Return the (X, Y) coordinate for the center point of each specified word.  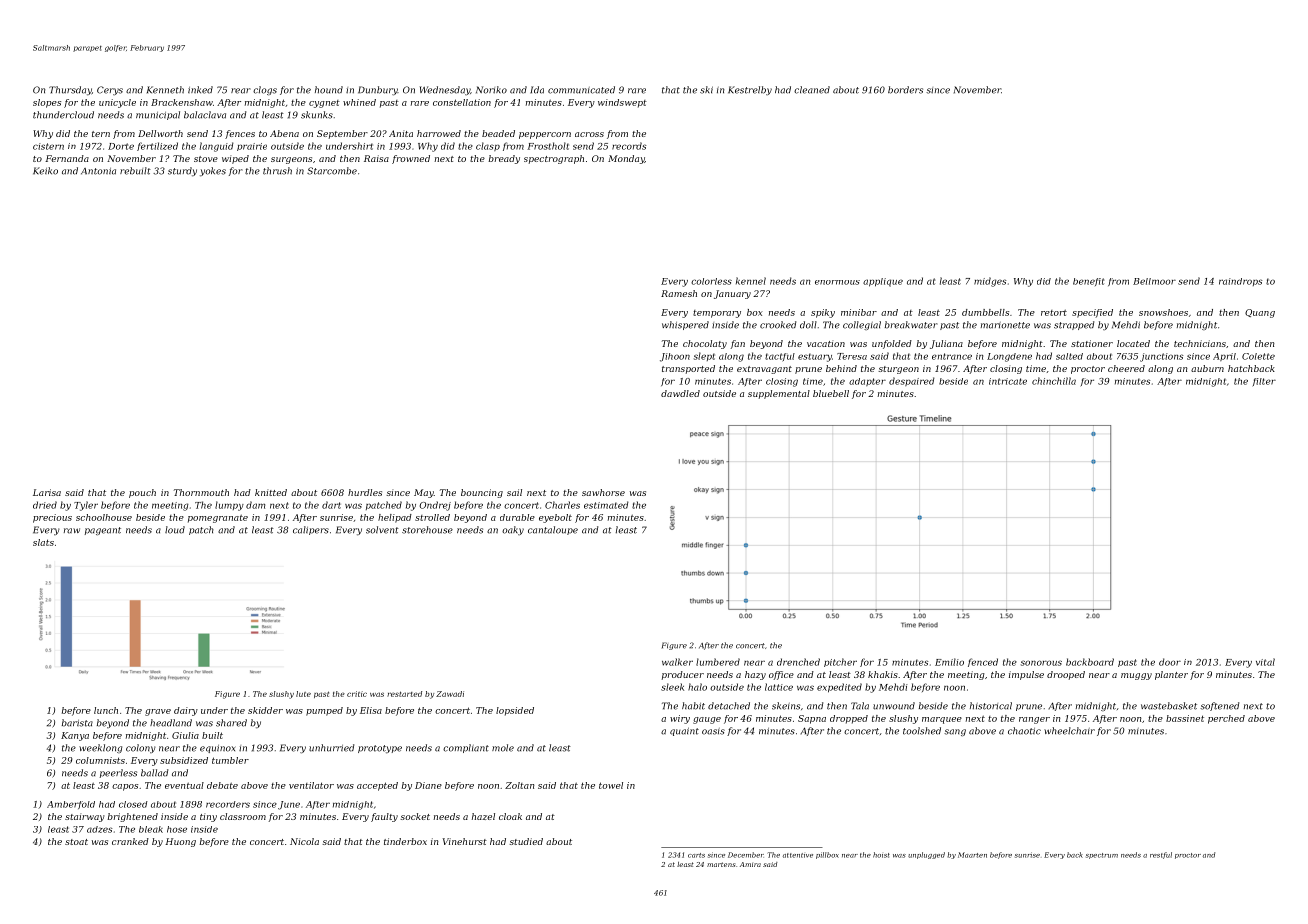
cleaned (812, 90)
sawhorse (603, 492)
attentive (798, 855)
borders (905, 90)
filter (1264, 382)
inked (200, 90)
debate (222, 785)
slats (43, 542)
